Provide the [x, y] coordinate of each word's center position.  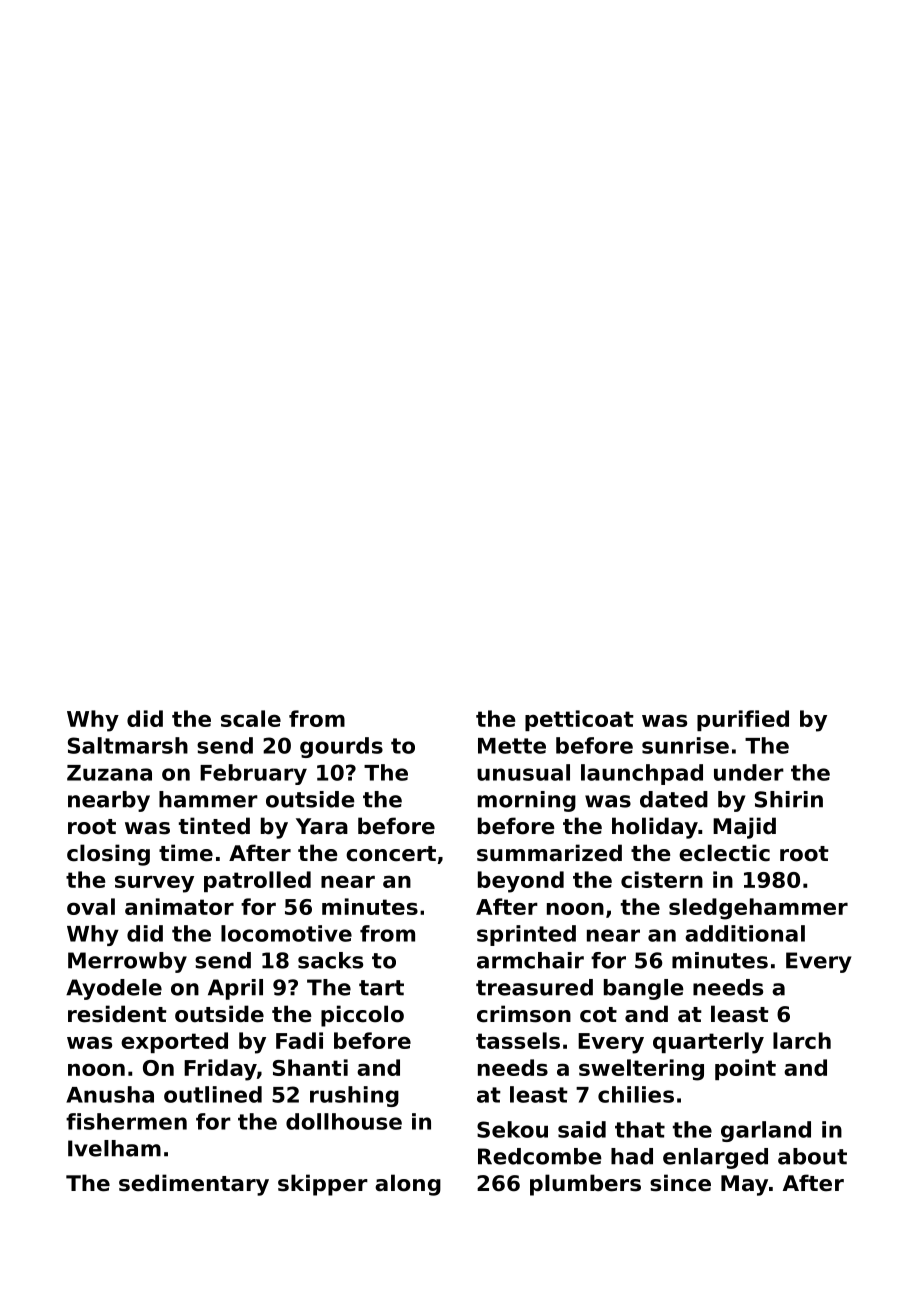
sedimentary [194, 1185]
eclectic [724, 853]
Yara [322, 826]
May [744, 1185]
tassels [518, 1040]
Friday [220, 1070]
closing [108, 855]
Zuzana [109, 773]
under [749, 772]
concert [391, 854]
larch [802, 1040]
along [408, 1185]
